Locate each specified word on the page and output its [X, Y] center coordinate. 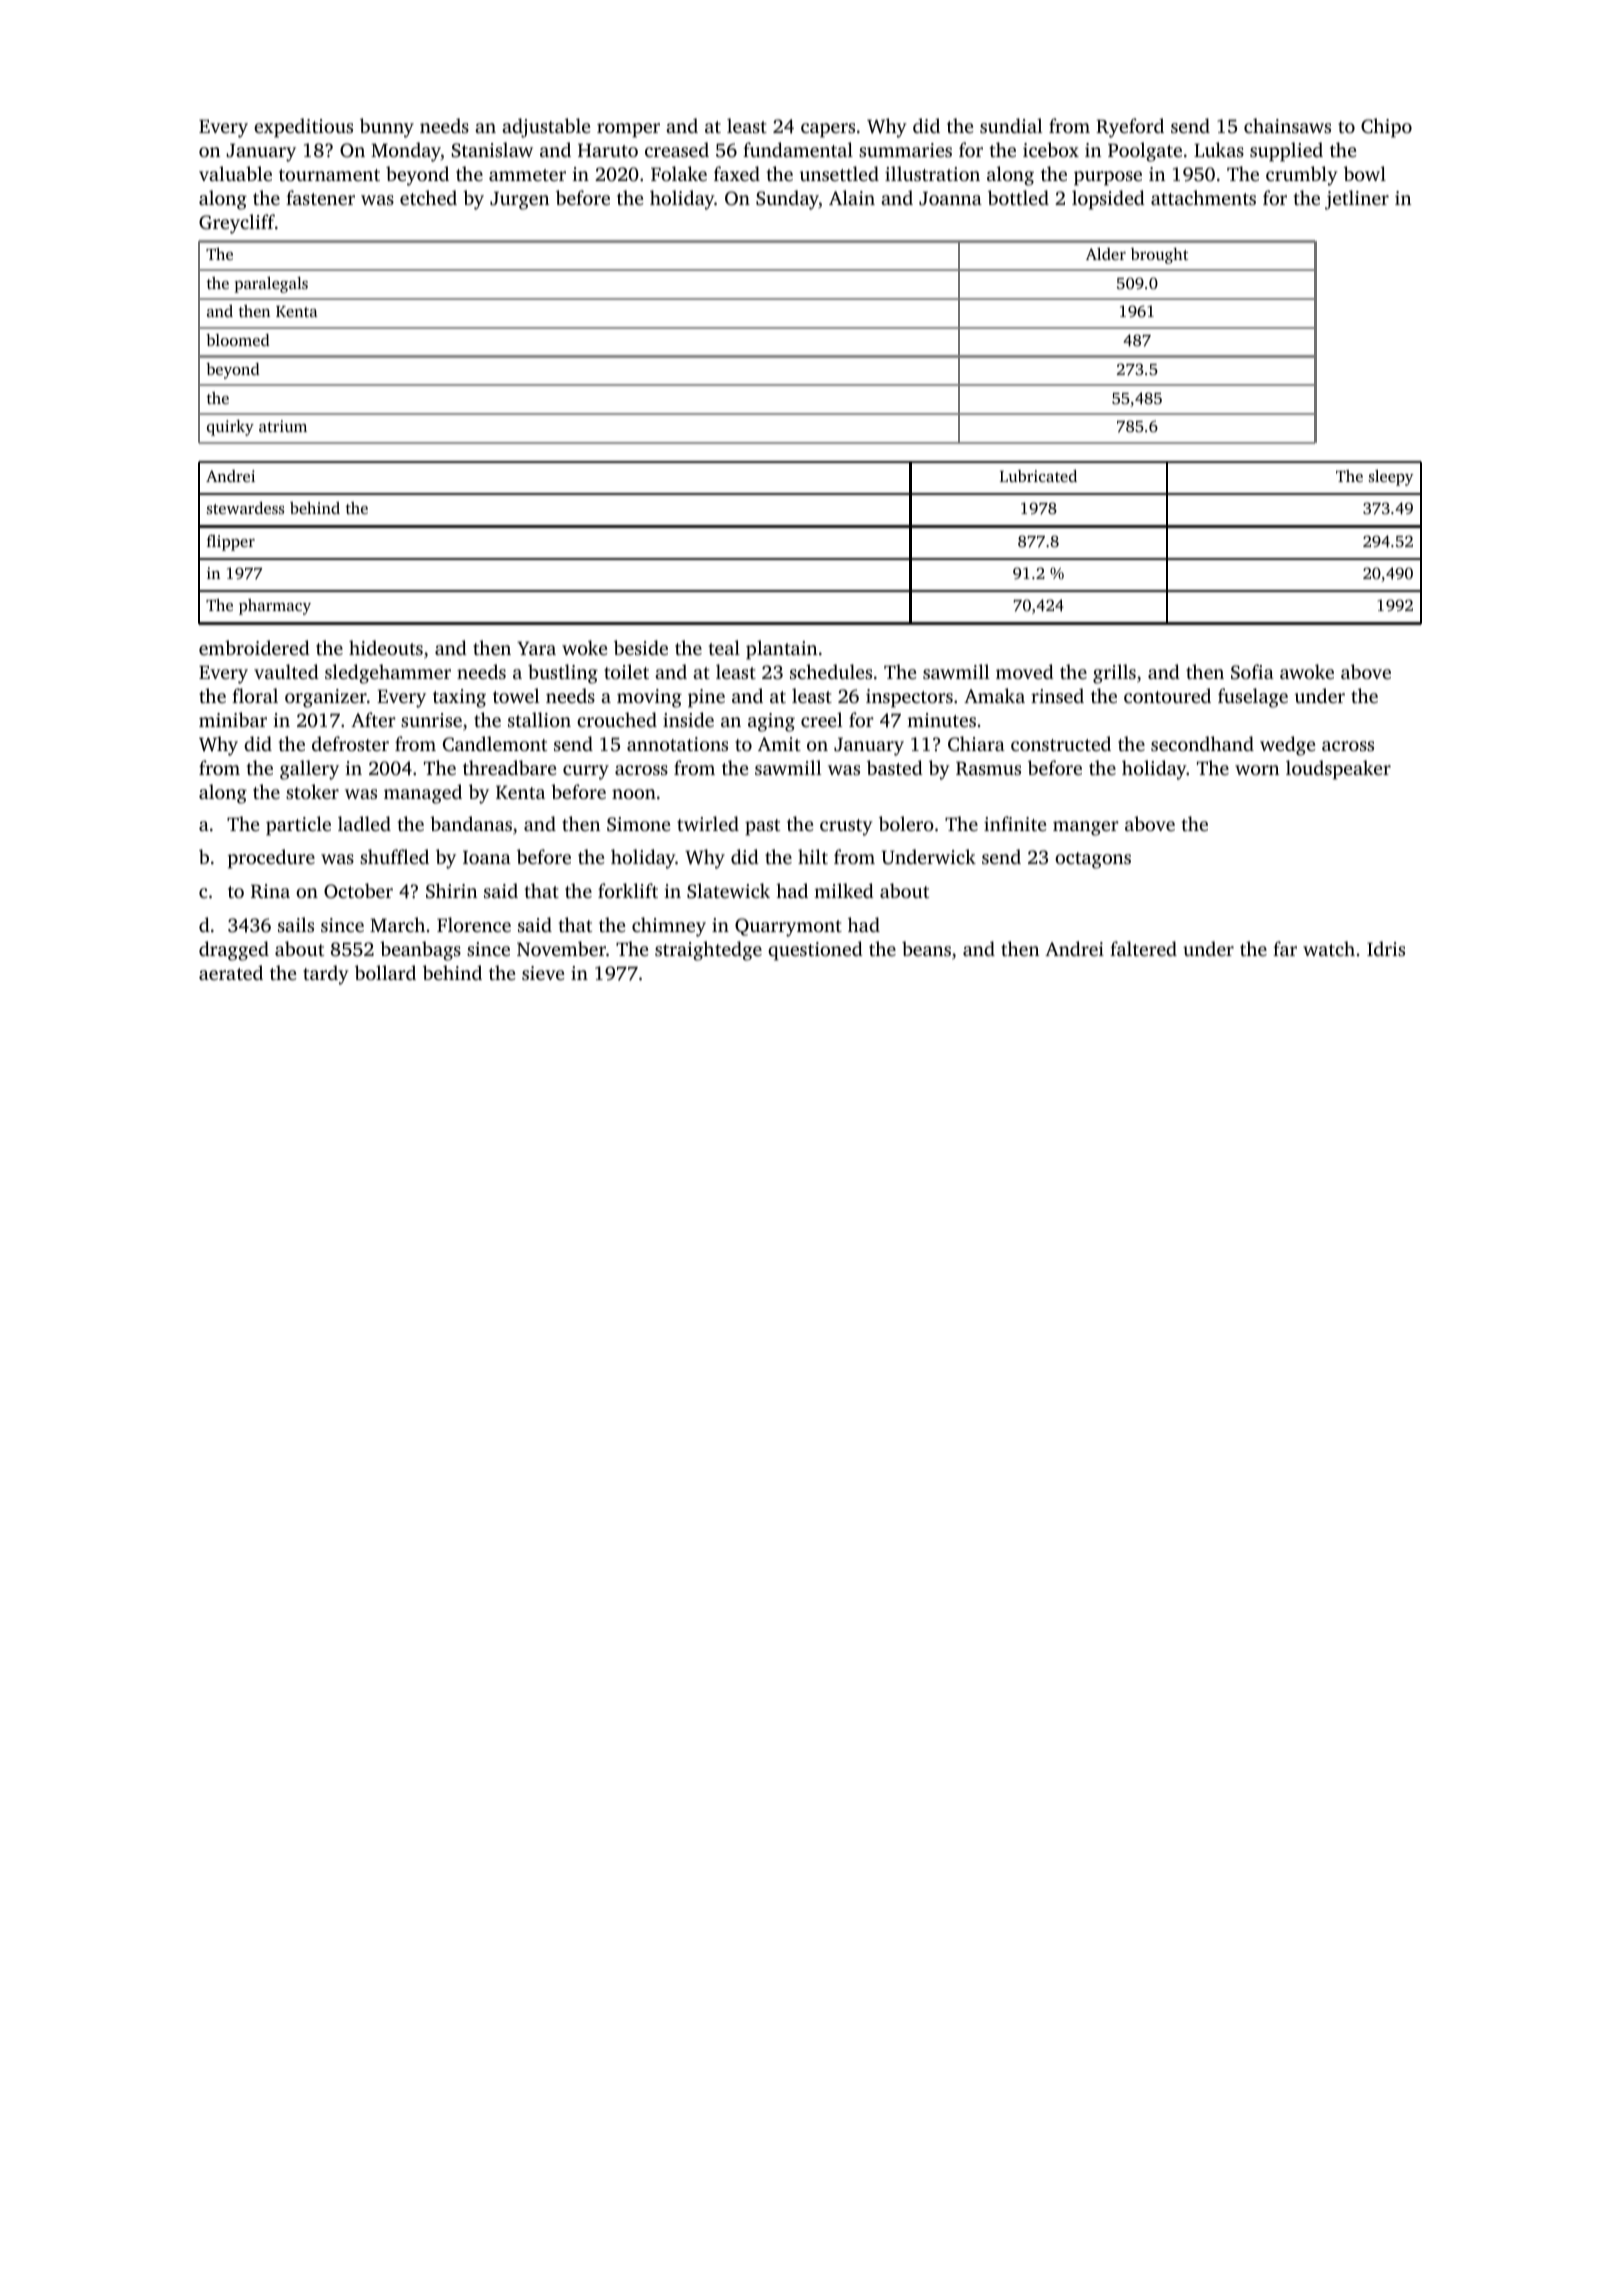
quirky [230, 428]
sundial [1011, 125]
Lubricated [1038, 476]
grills [1114, 674]
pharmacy [275, 607]
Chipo [1386, 128]
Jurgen [519, 200]
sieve [543, 973]
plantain [781, 650]
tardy [326, 975]
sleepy [1391, 478]
